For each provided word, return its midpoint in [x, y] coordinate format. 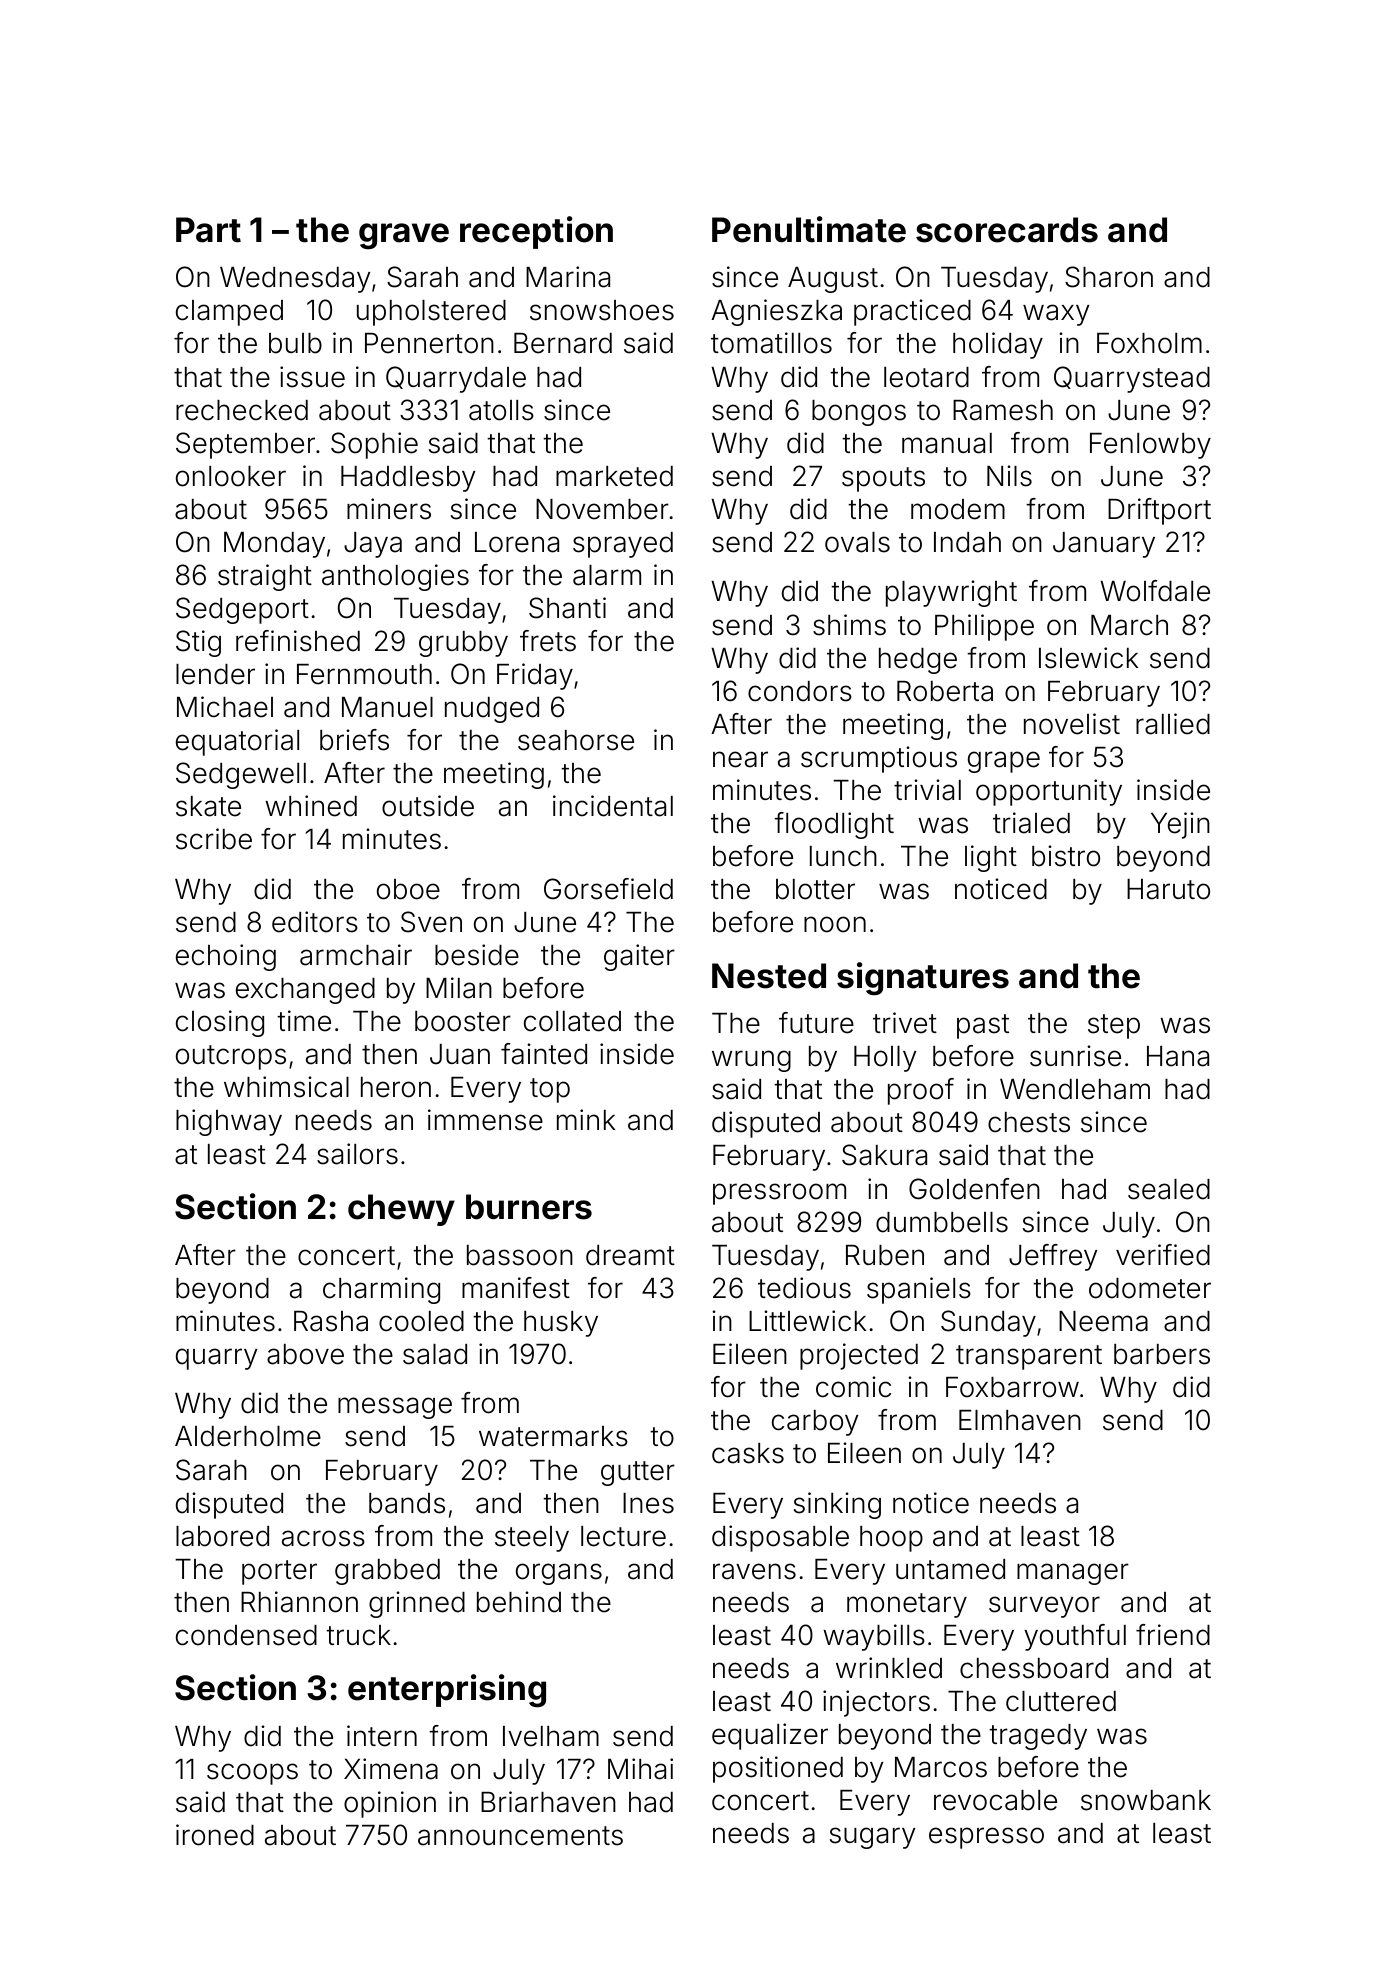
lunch [843, 856]
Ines [648, 1503]
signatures [923, 979]
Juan [460, 1054]
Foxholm [1149, 343]
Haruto [1168, 889]
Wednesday [295, 280]
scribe [214, 839]
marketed [614, 476]
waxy [1056, 315]
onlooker [231, 476]
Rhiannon [299, 1602]
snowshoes [602, 310]
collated [572, 1021]
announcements [520, 1836]
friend [1173, 1635]
